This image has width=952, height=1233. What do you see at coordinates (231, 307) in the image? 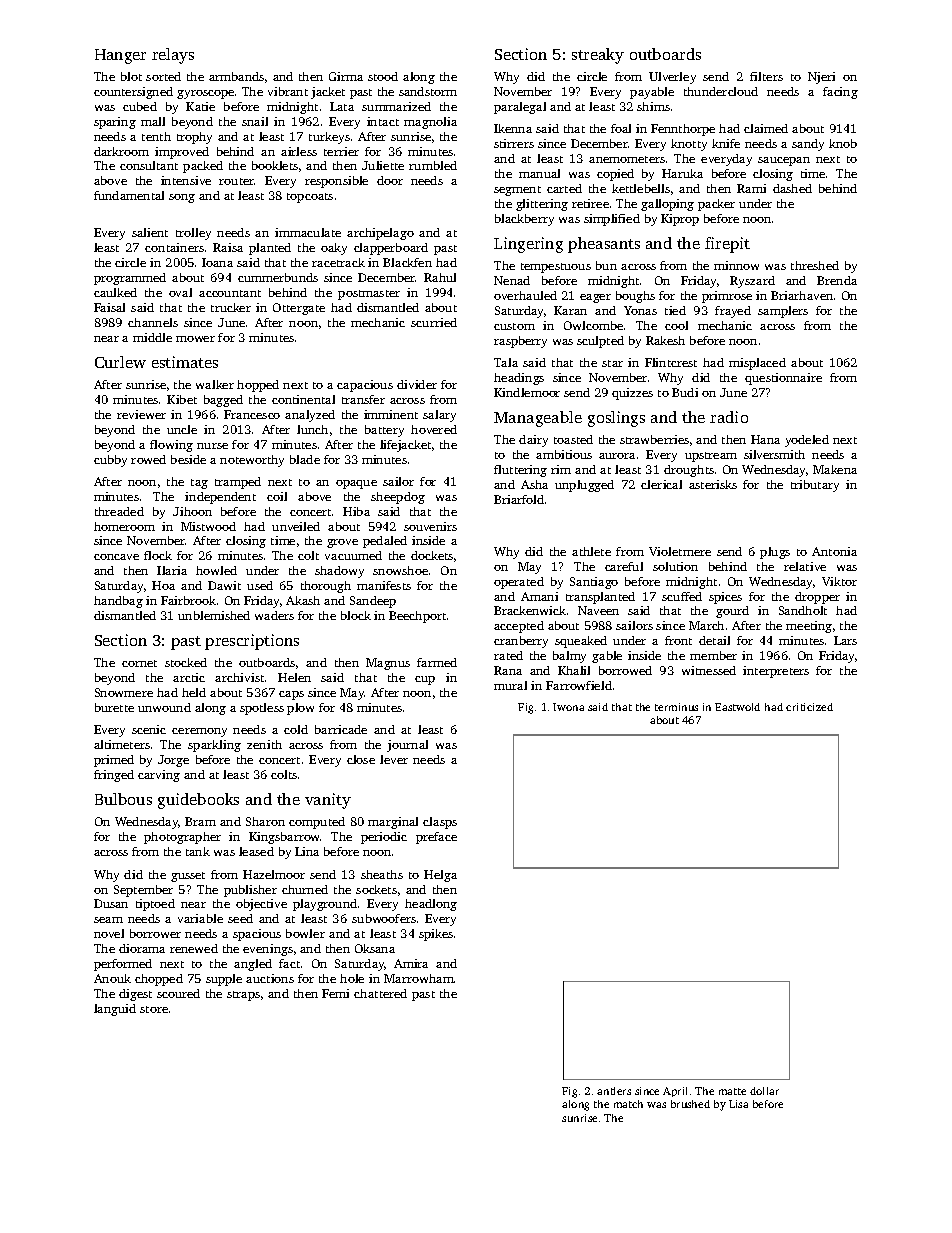
I see `trucker` at bounding box center [231, 307].
